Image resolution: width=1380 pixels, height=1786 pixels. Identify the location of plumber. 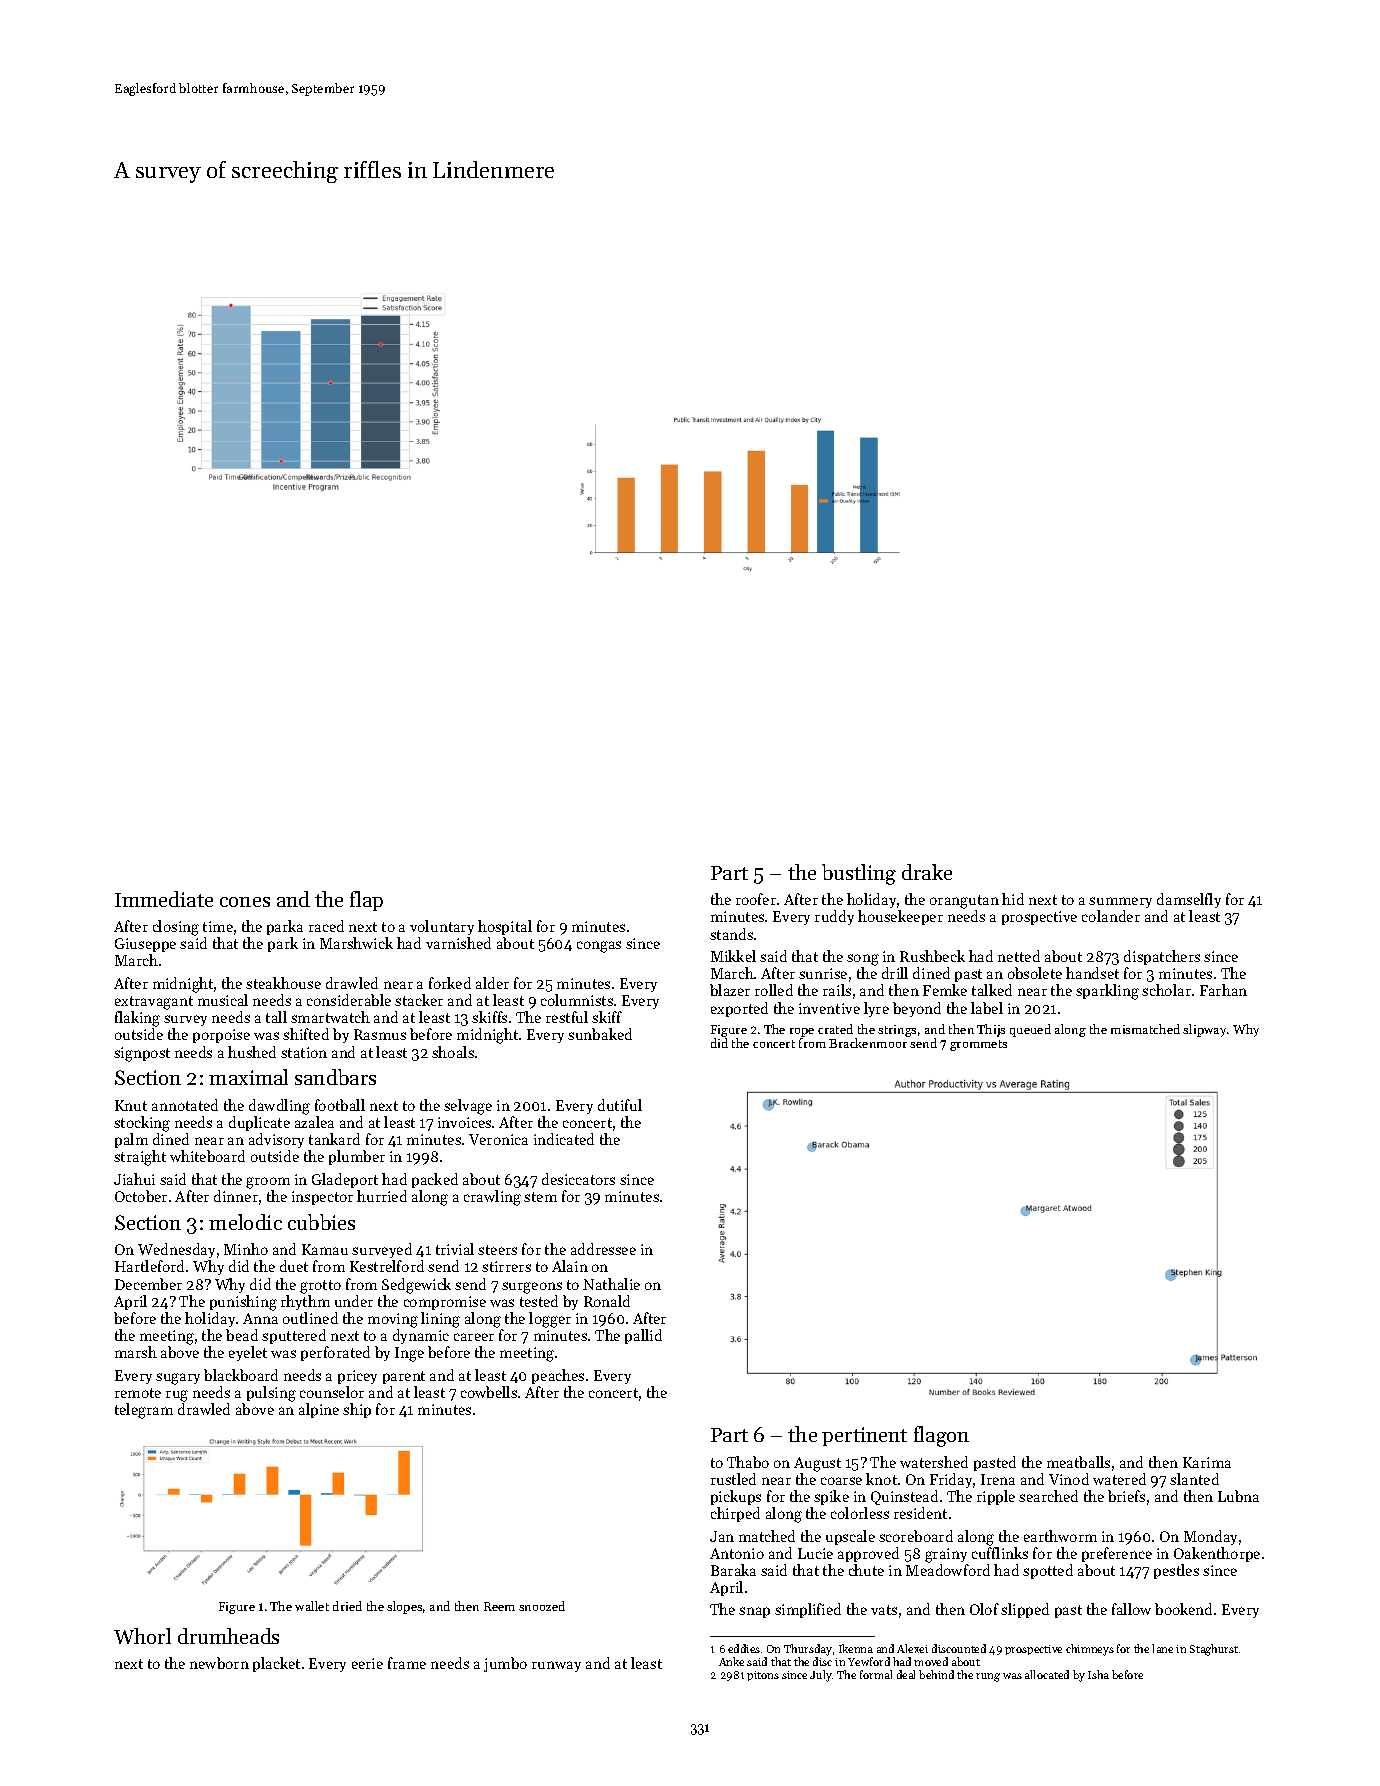
(357, 1157).
